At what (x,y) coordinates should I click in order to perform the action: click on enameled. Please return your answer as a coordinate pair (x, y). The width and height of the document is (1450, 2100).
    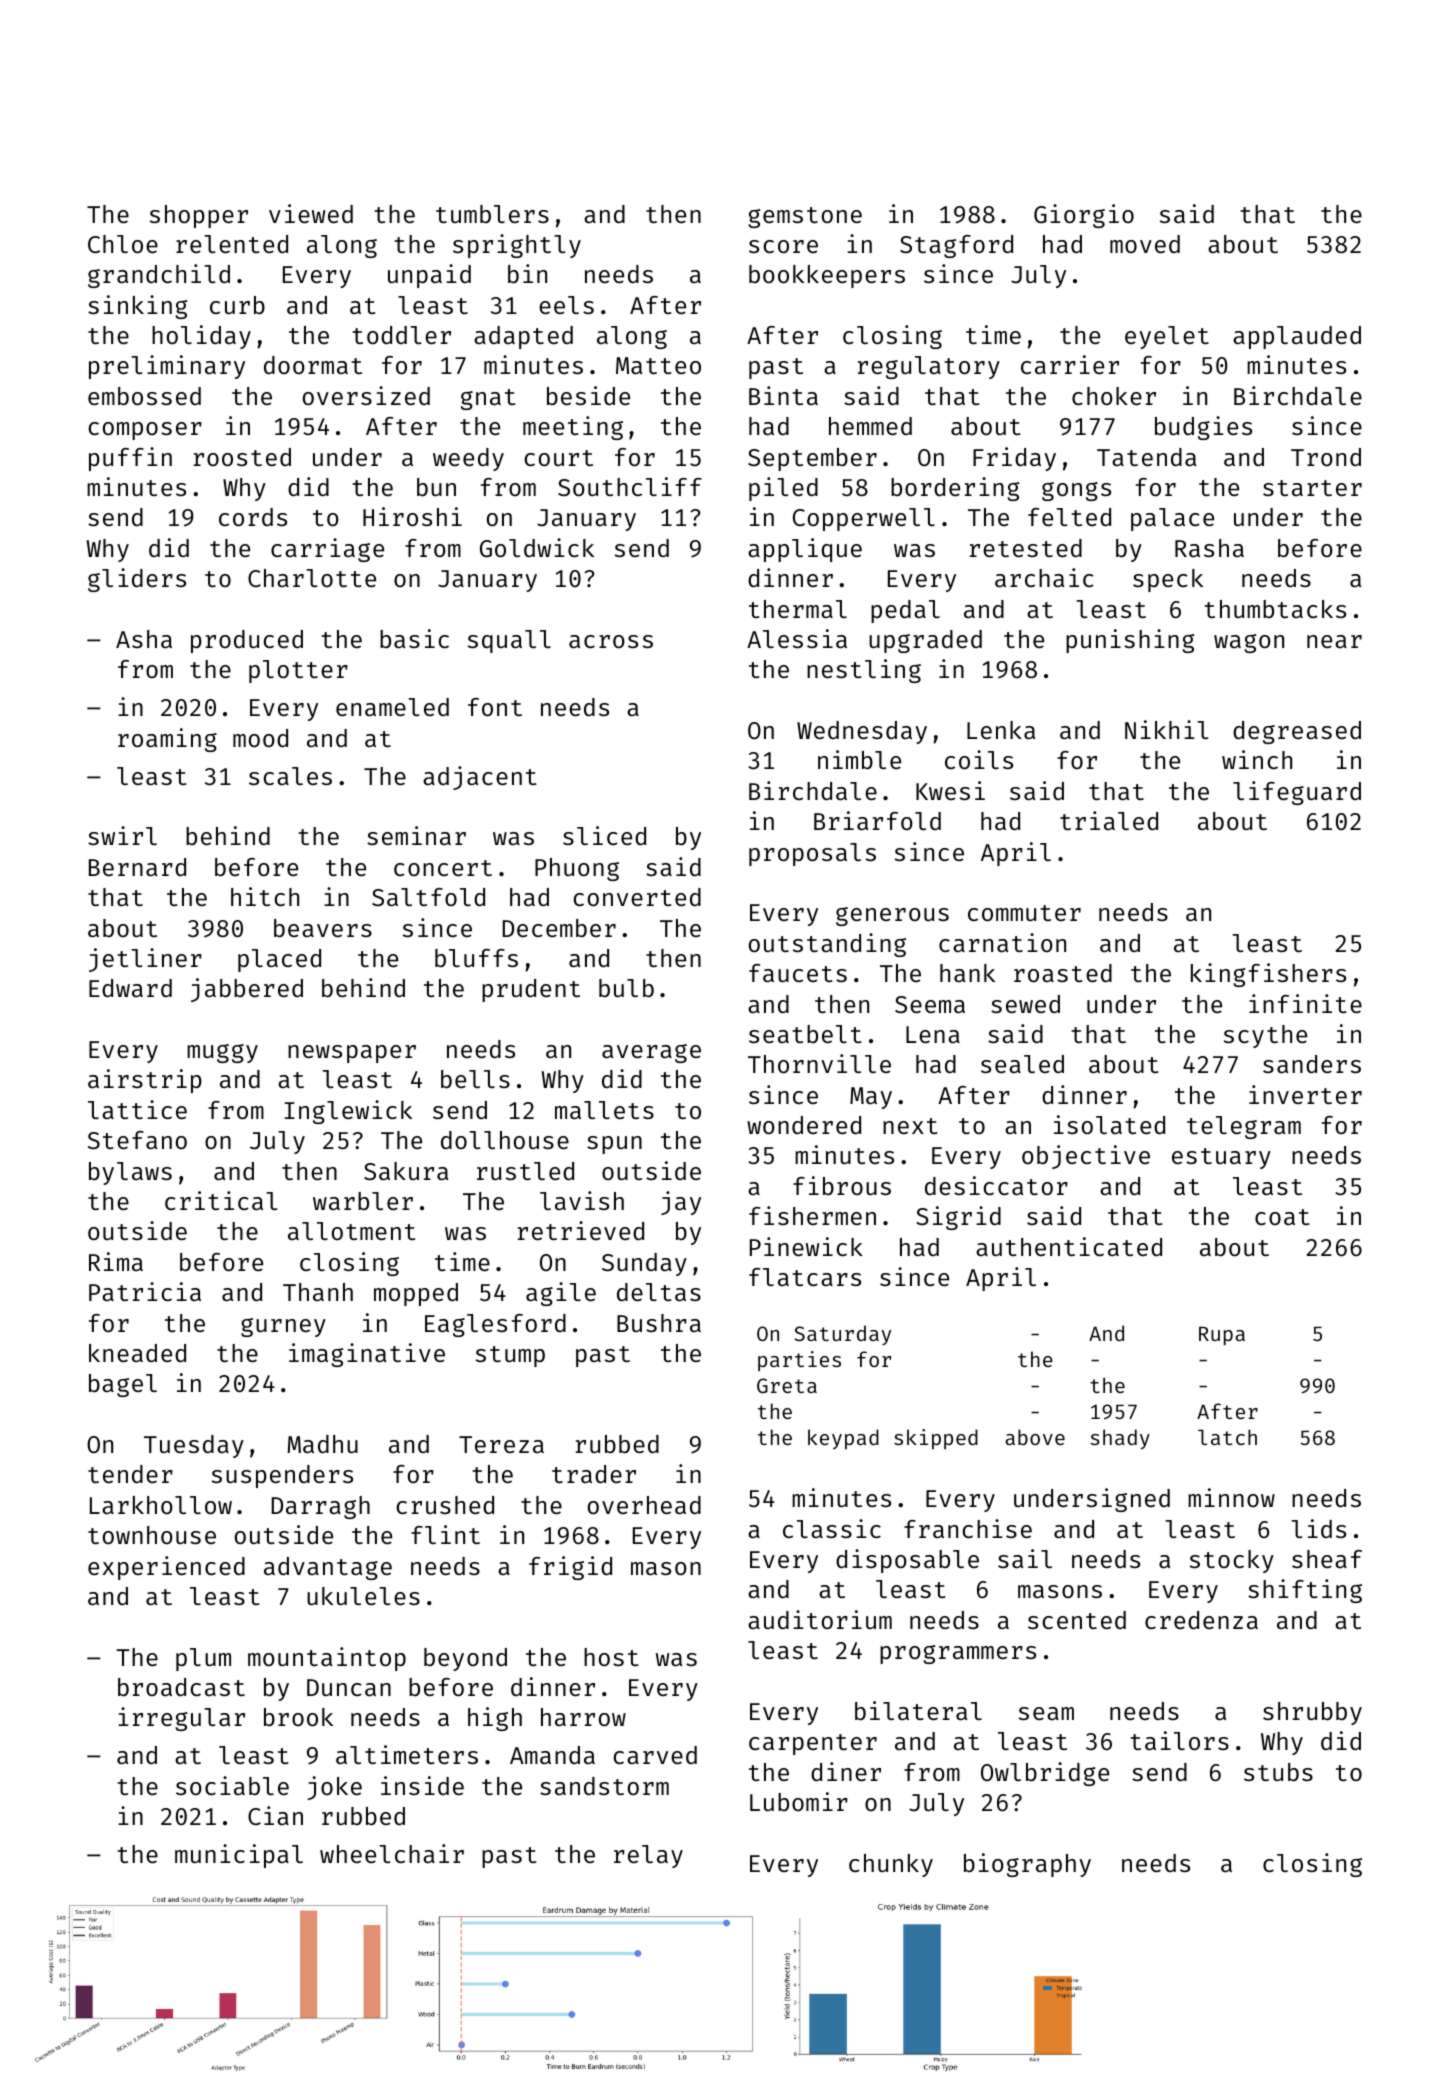
    Looking at the image, I should click on (392, 707).
